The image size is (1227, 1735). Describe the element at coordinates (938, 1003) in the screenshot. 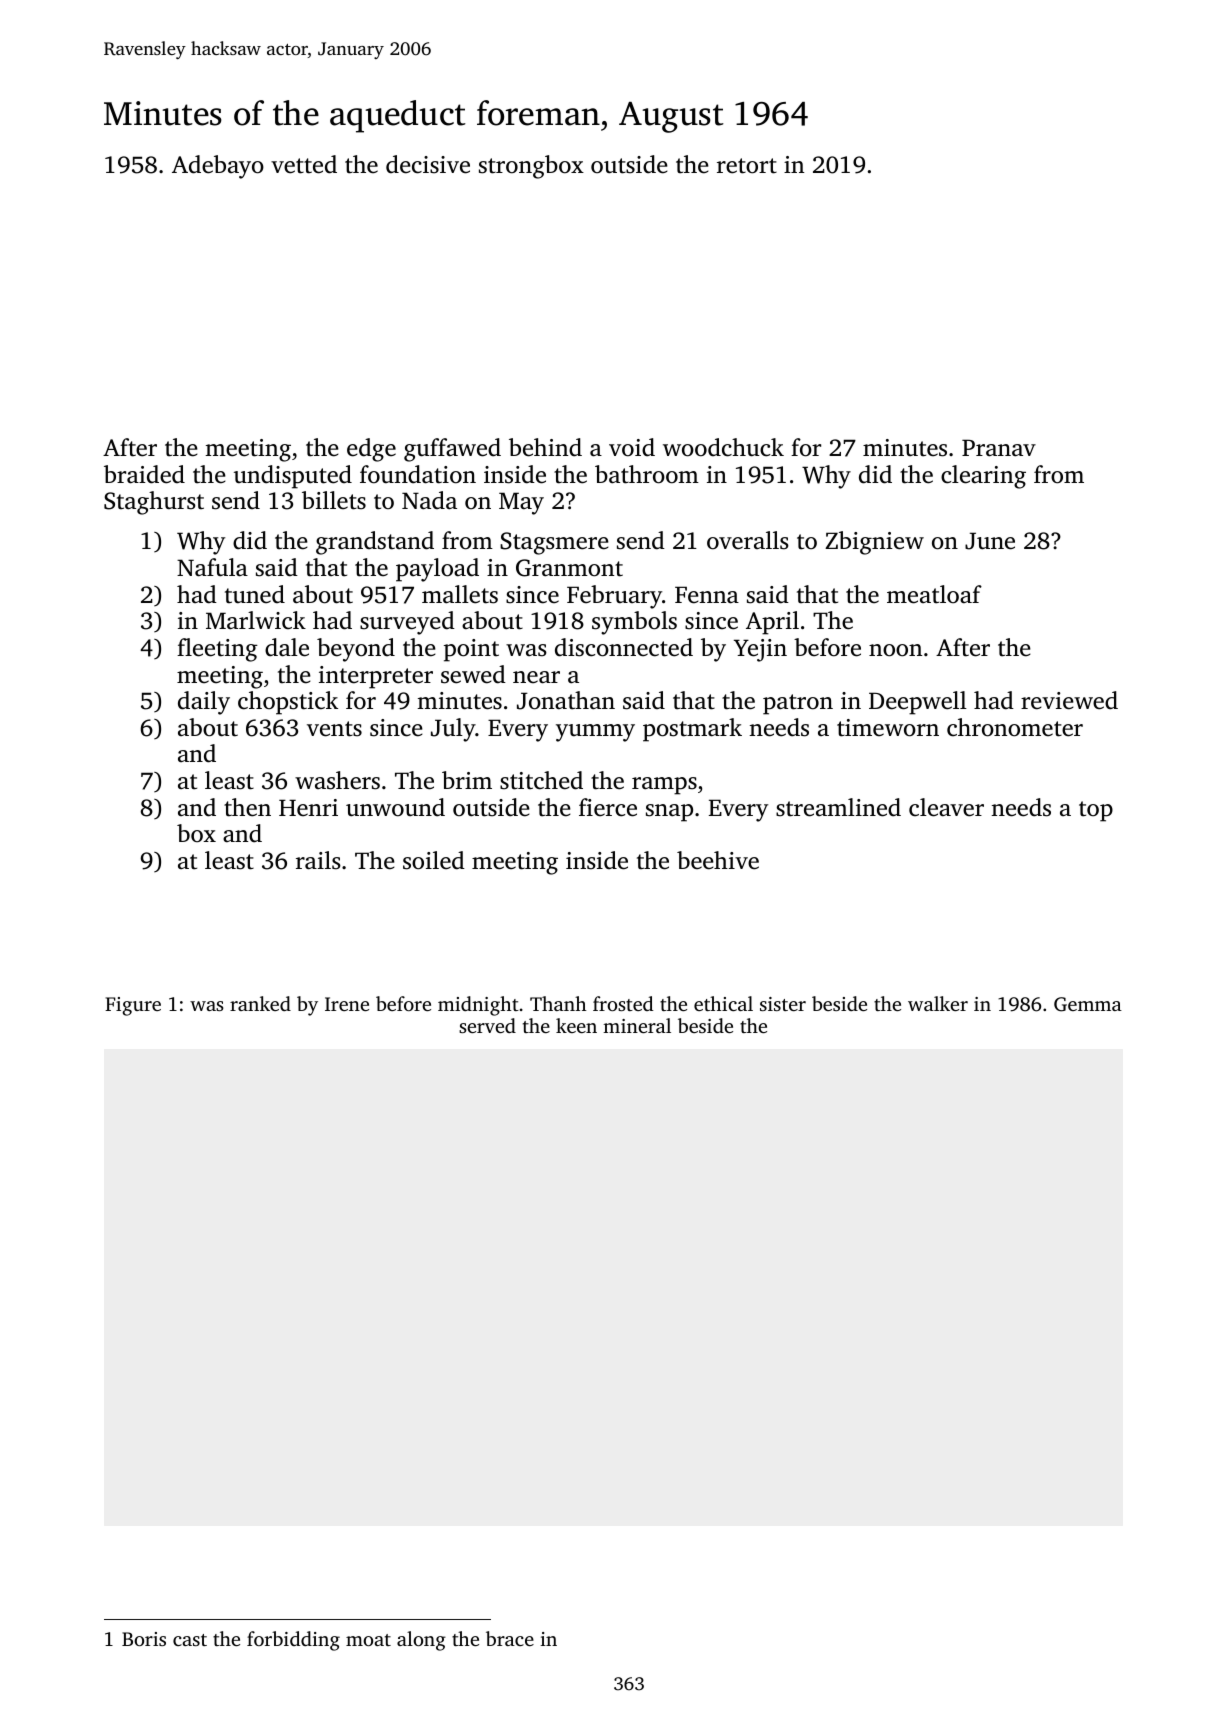

I see `walker` at that location.
